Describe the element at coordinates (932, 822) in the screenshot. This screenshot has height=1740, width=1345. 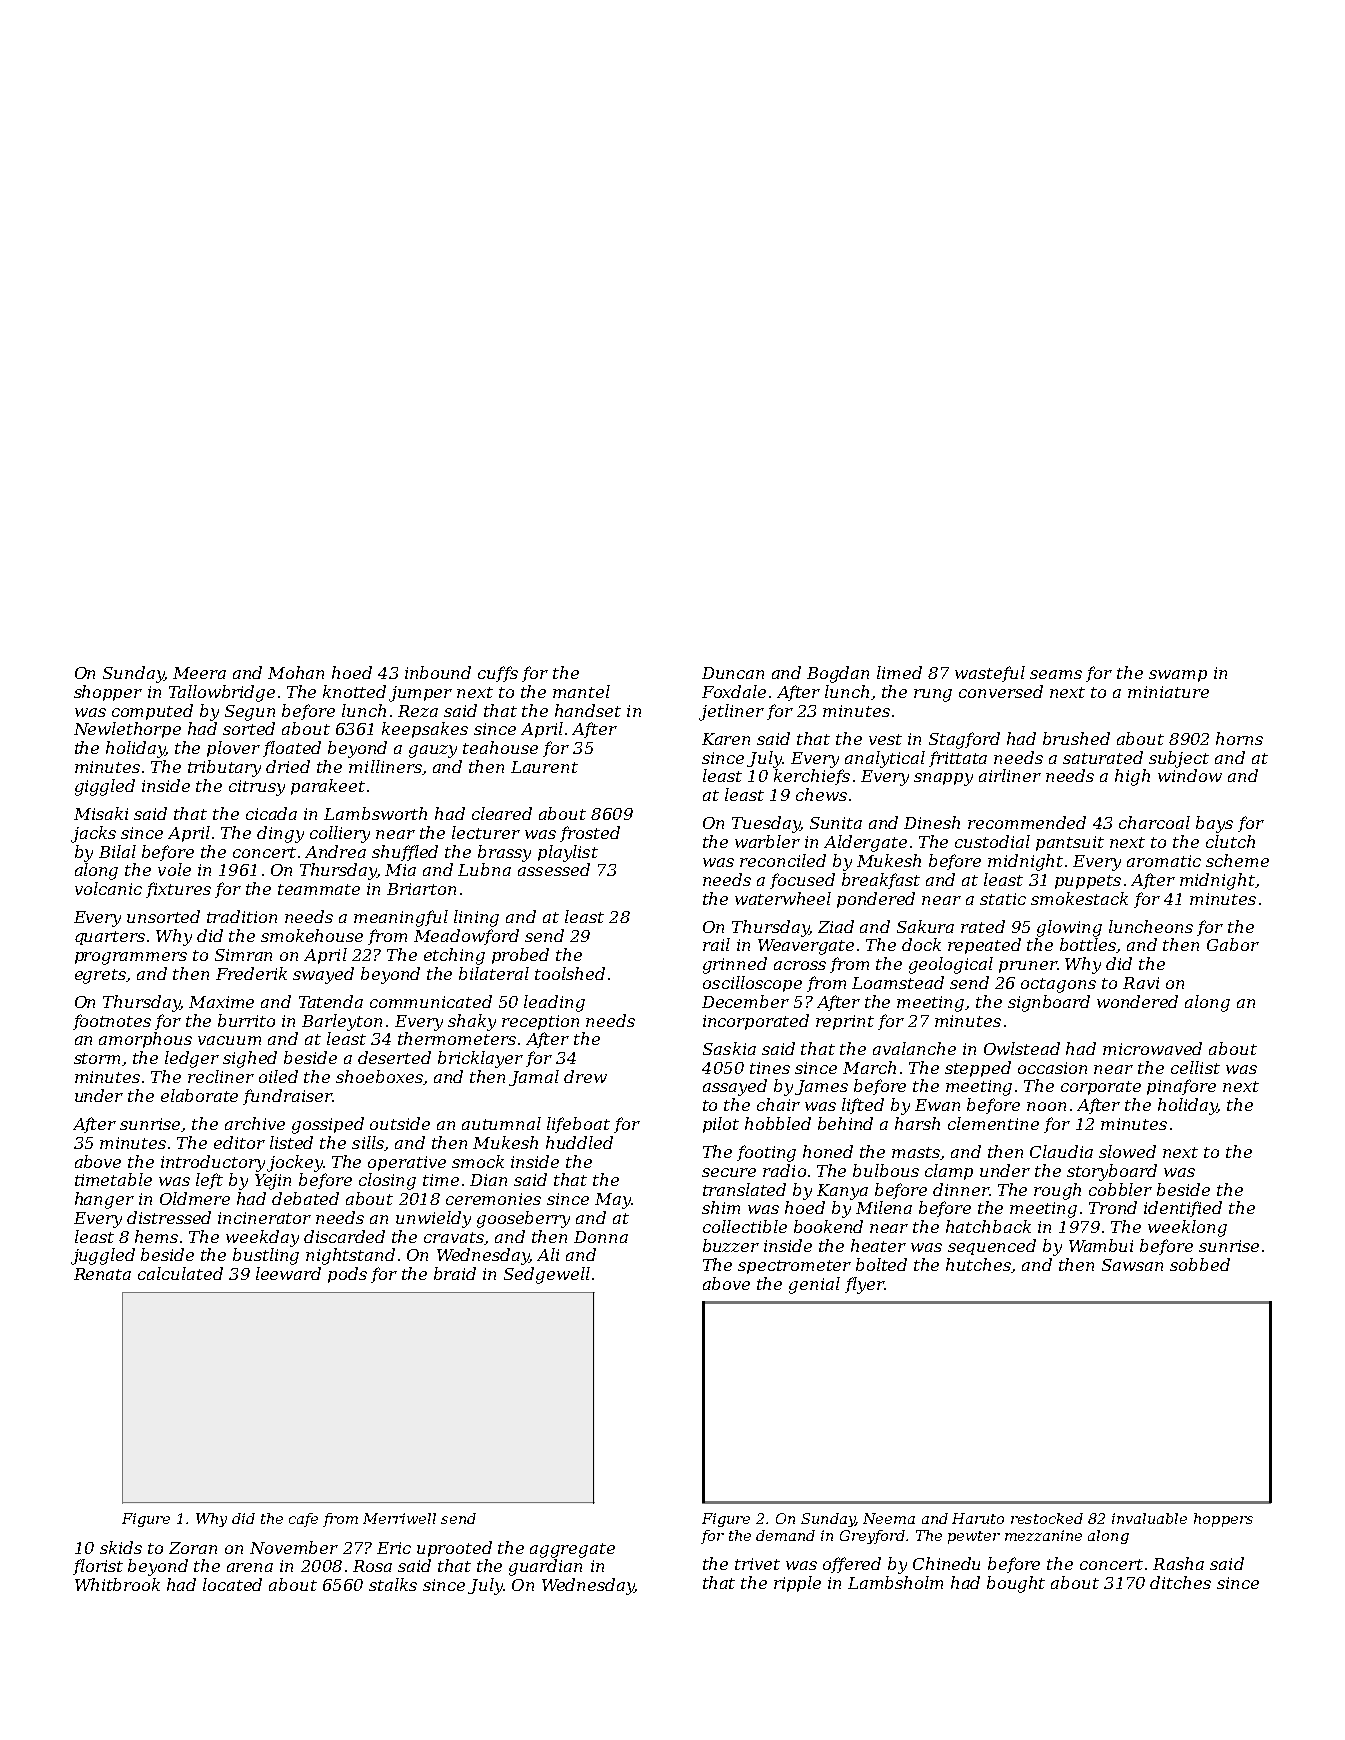
I see `Dinesh` at that location.
